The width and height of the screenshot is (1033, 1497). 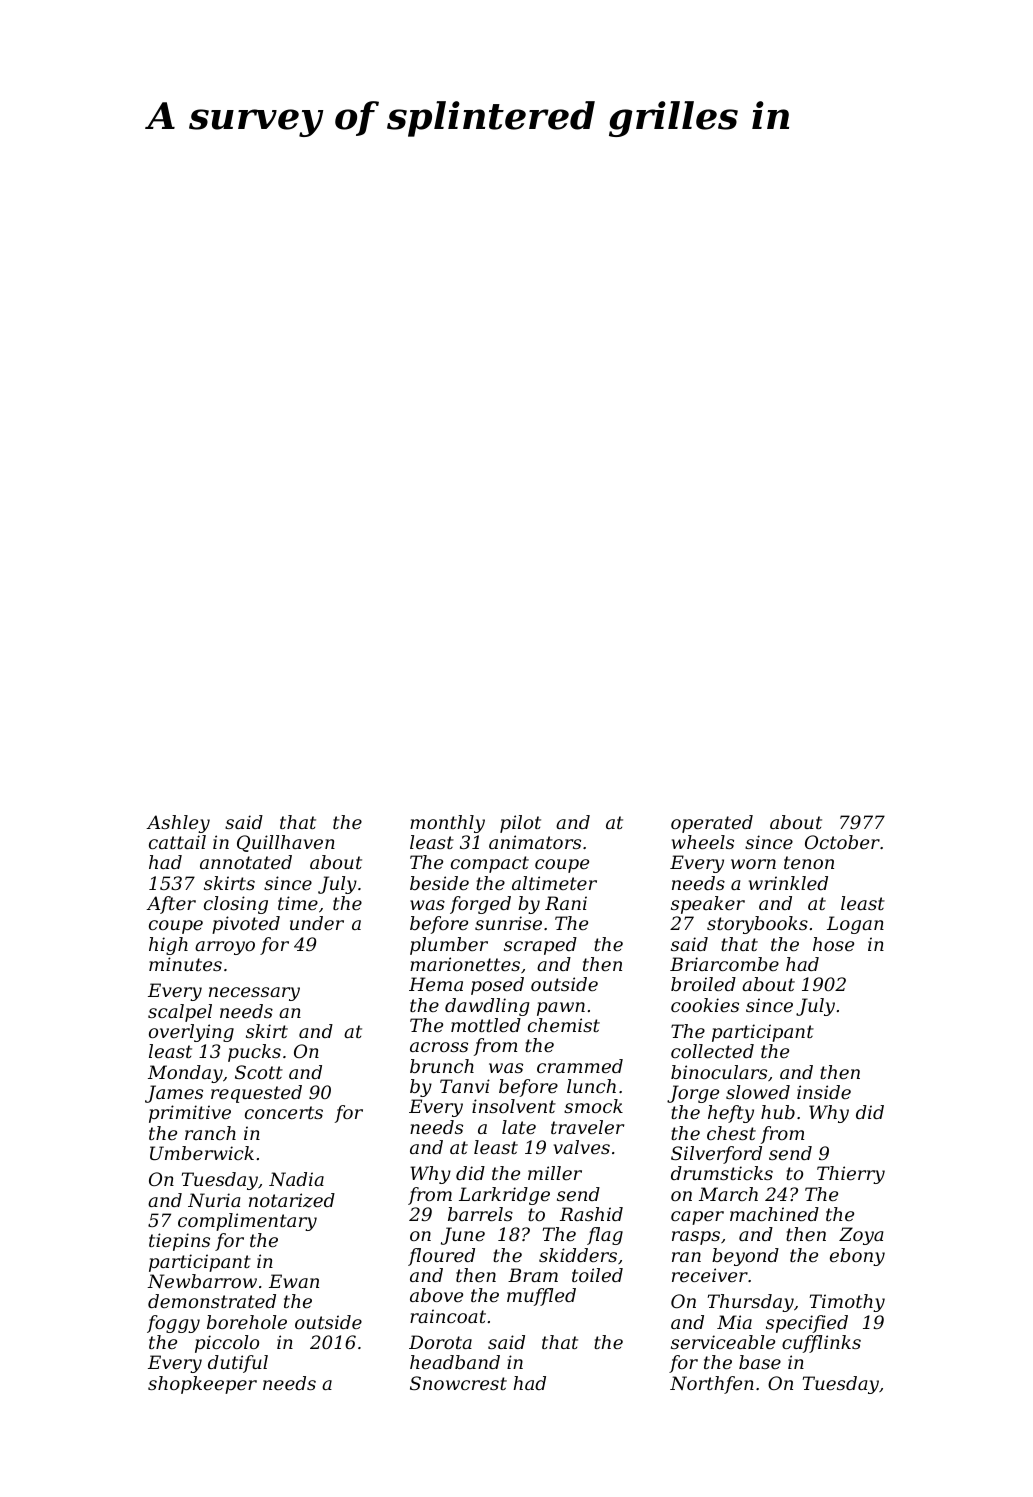 I want to click on primitive, so click(x=190, y=1114).
